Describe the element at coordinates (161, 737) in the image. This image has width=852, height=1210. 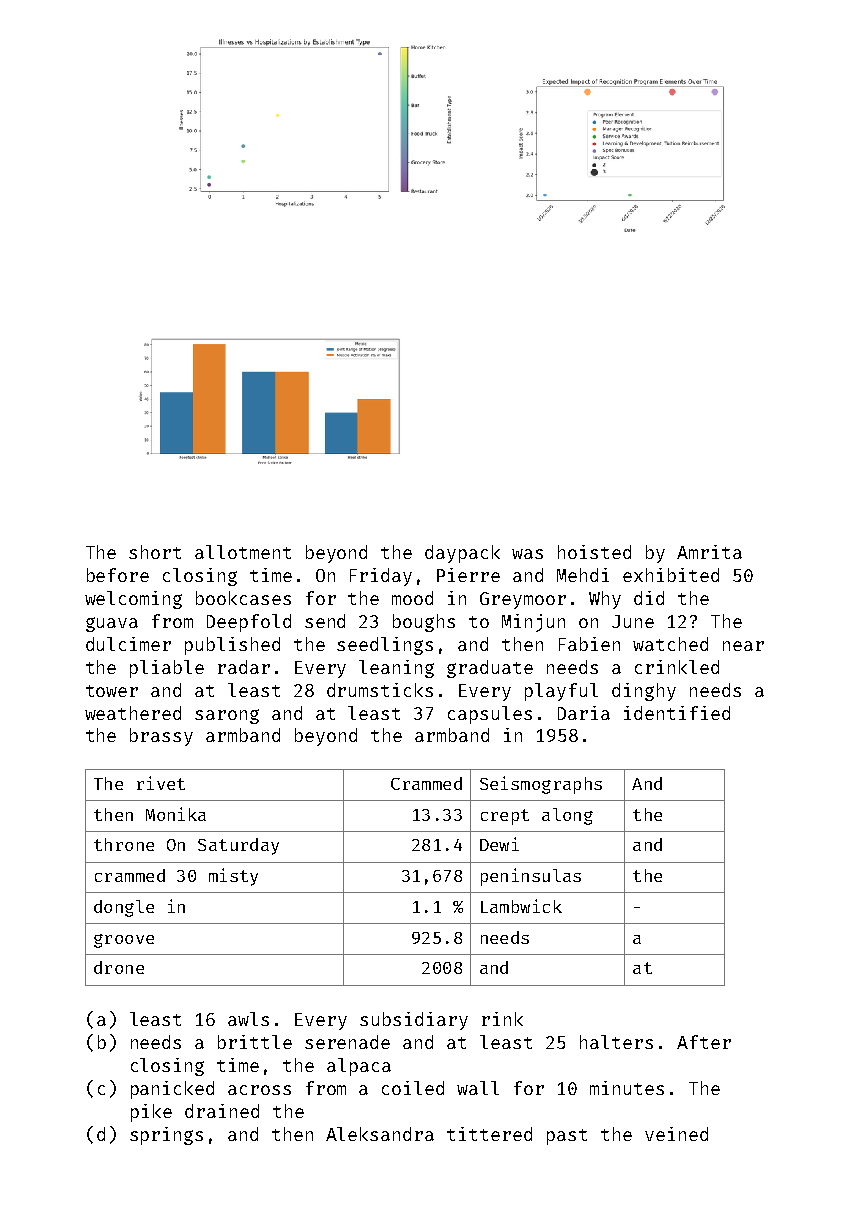
I see `brassy` at that location.
